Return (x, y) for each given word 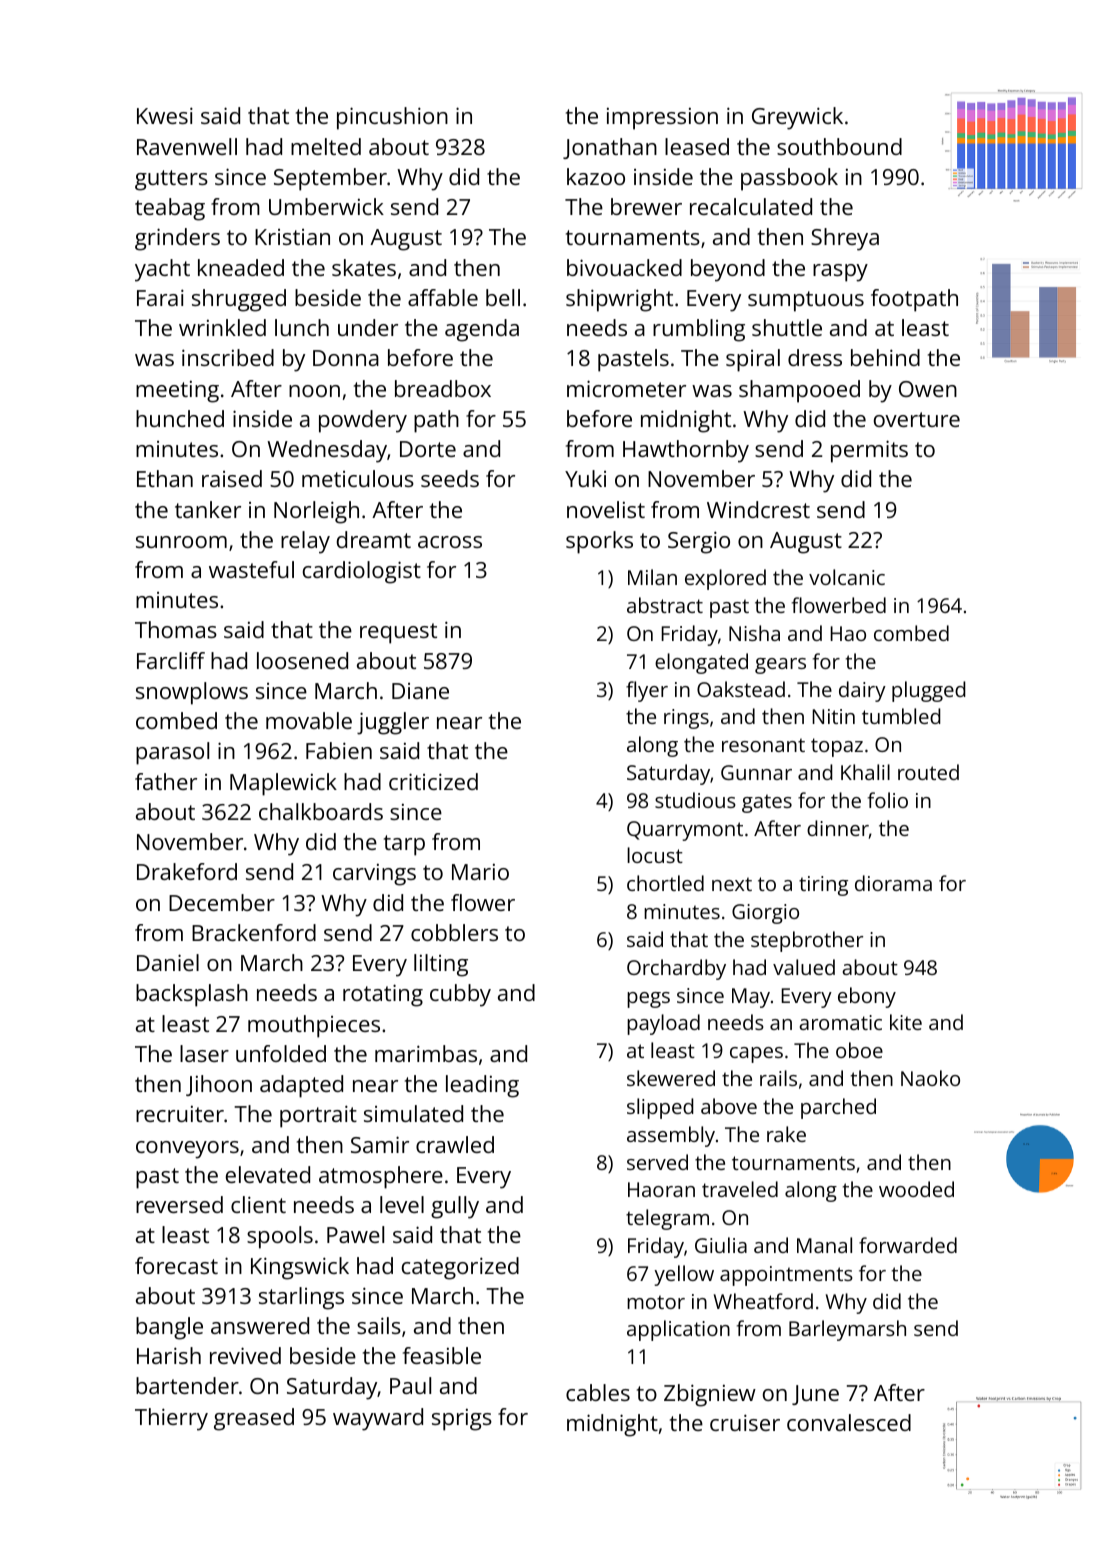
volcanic (847, 577)
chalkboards (321, 811)
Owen (928, 389)
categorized (460, 1268)
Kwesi (165, 115)
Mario (480, 872)
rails (778, 1078)
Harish (169, 1355)
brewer (646, 206)
